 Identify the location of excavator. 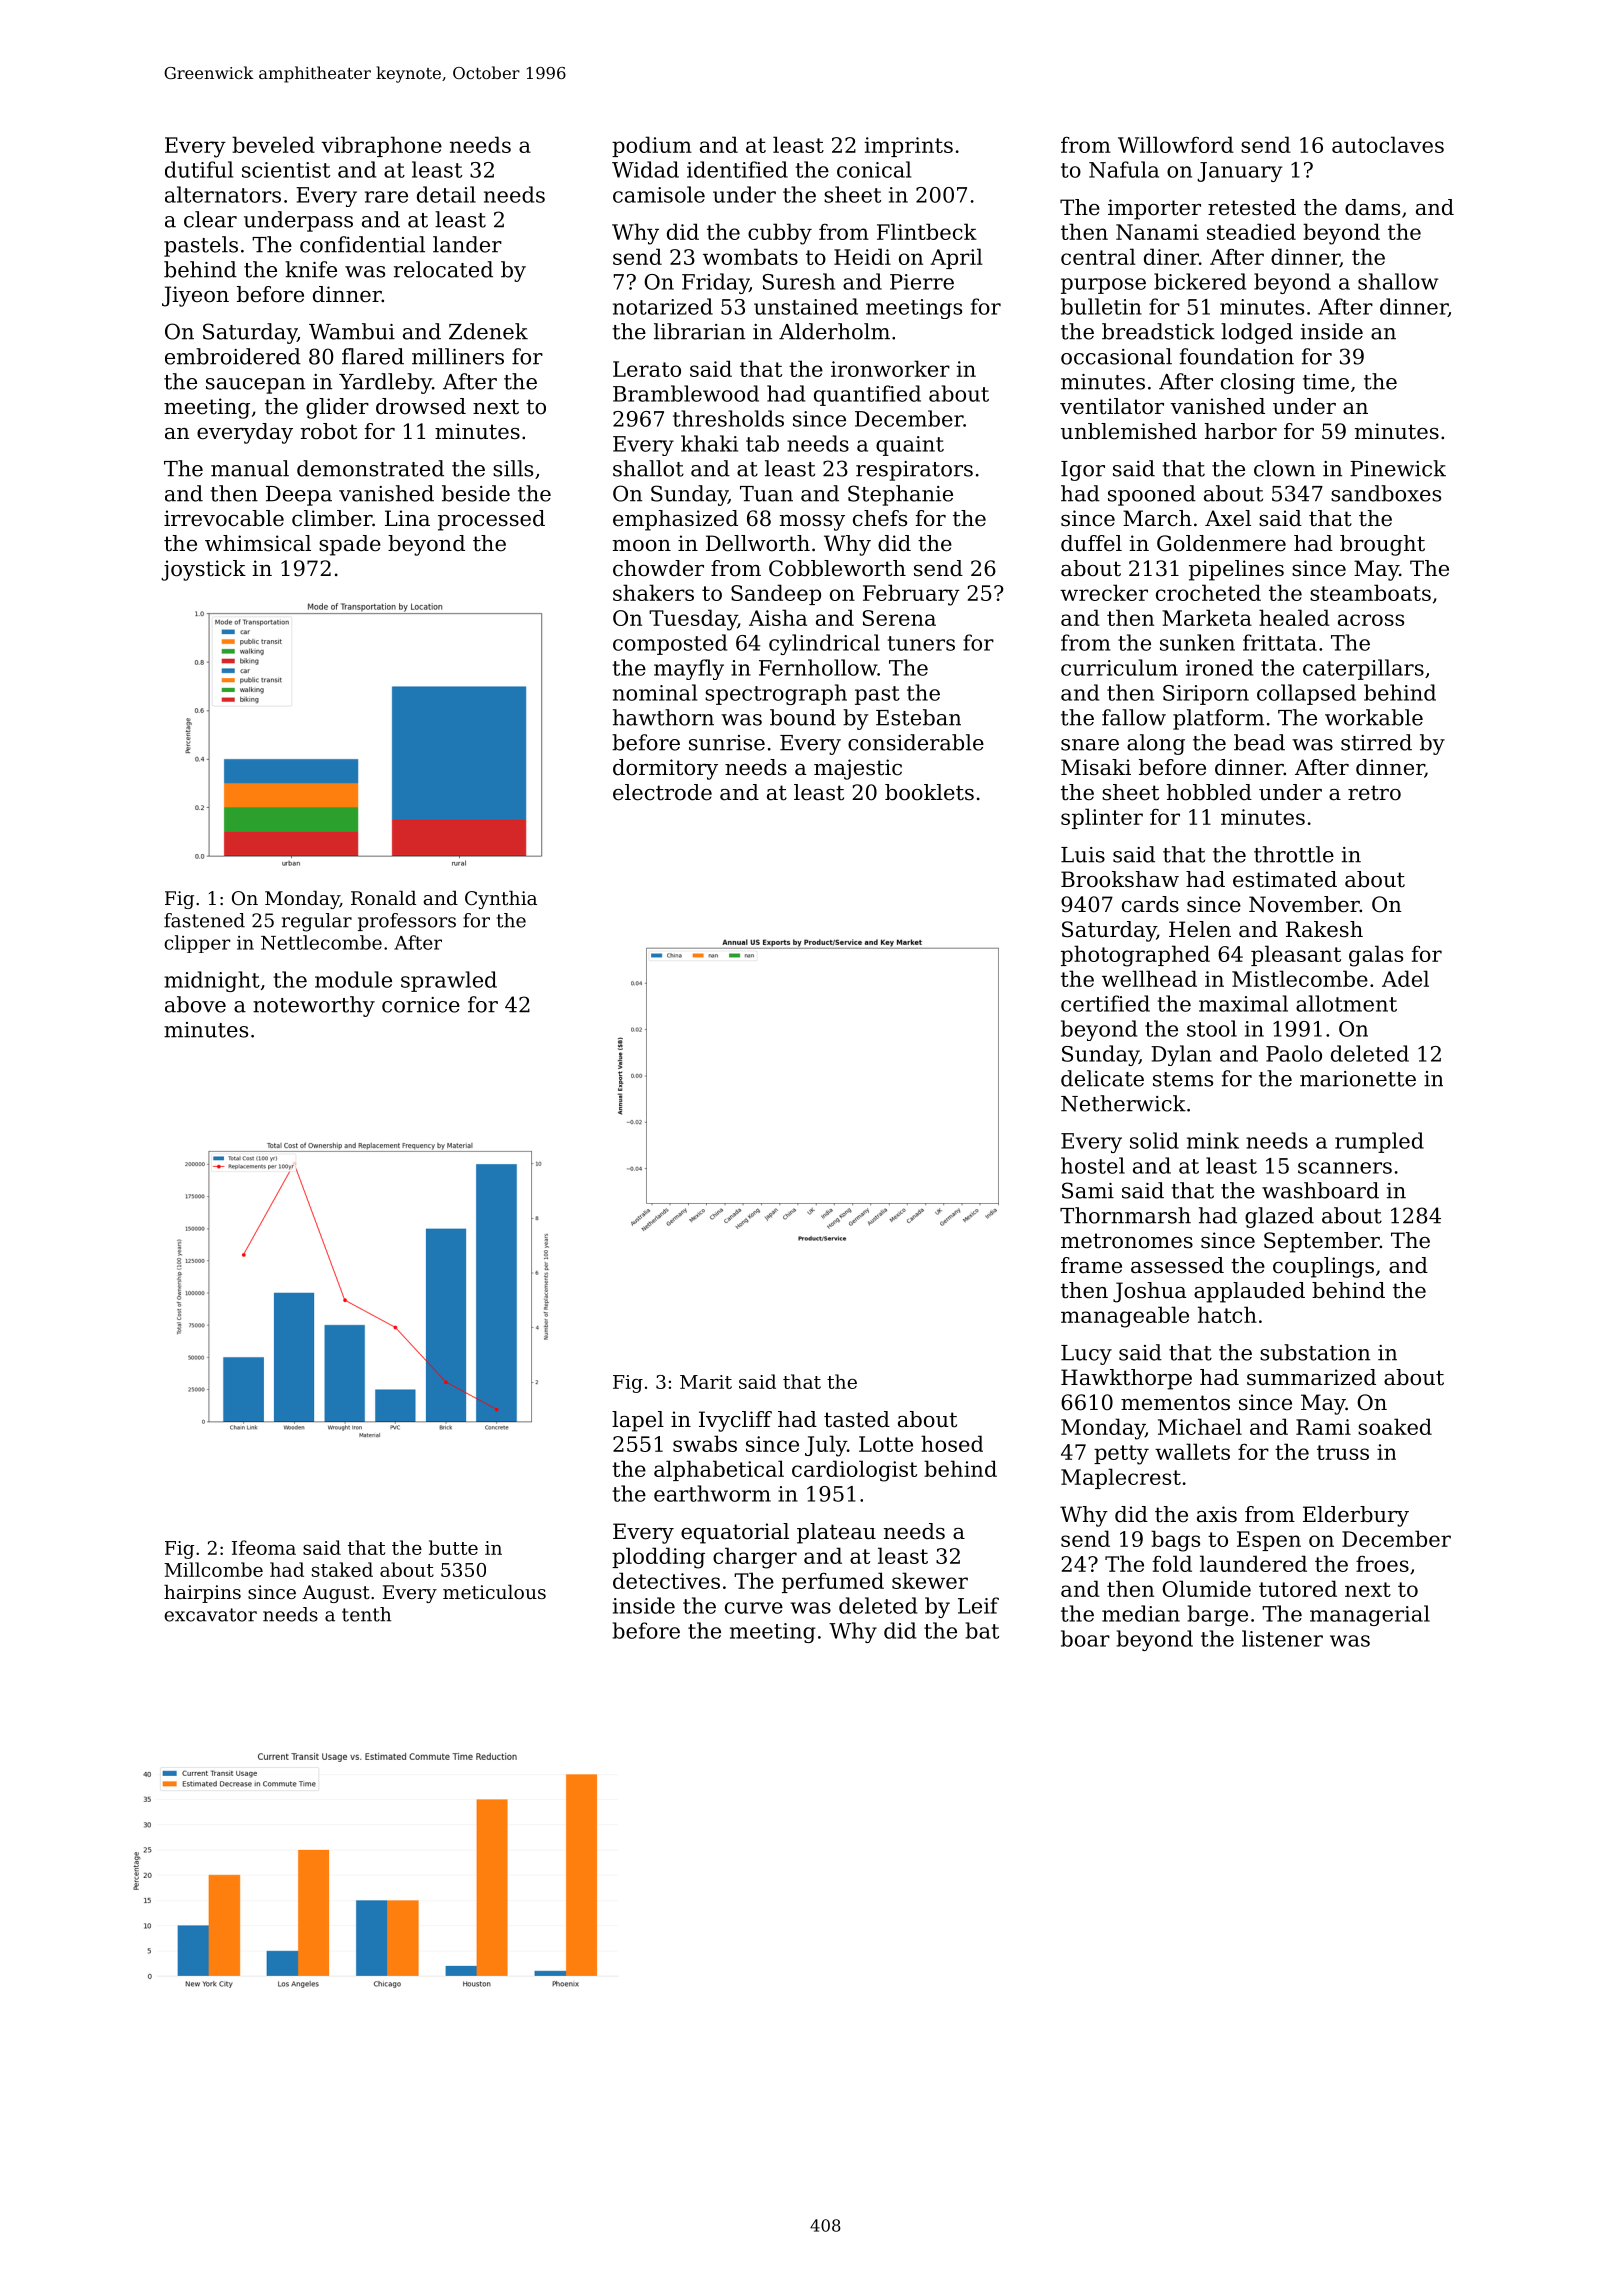
(210, 1615).
